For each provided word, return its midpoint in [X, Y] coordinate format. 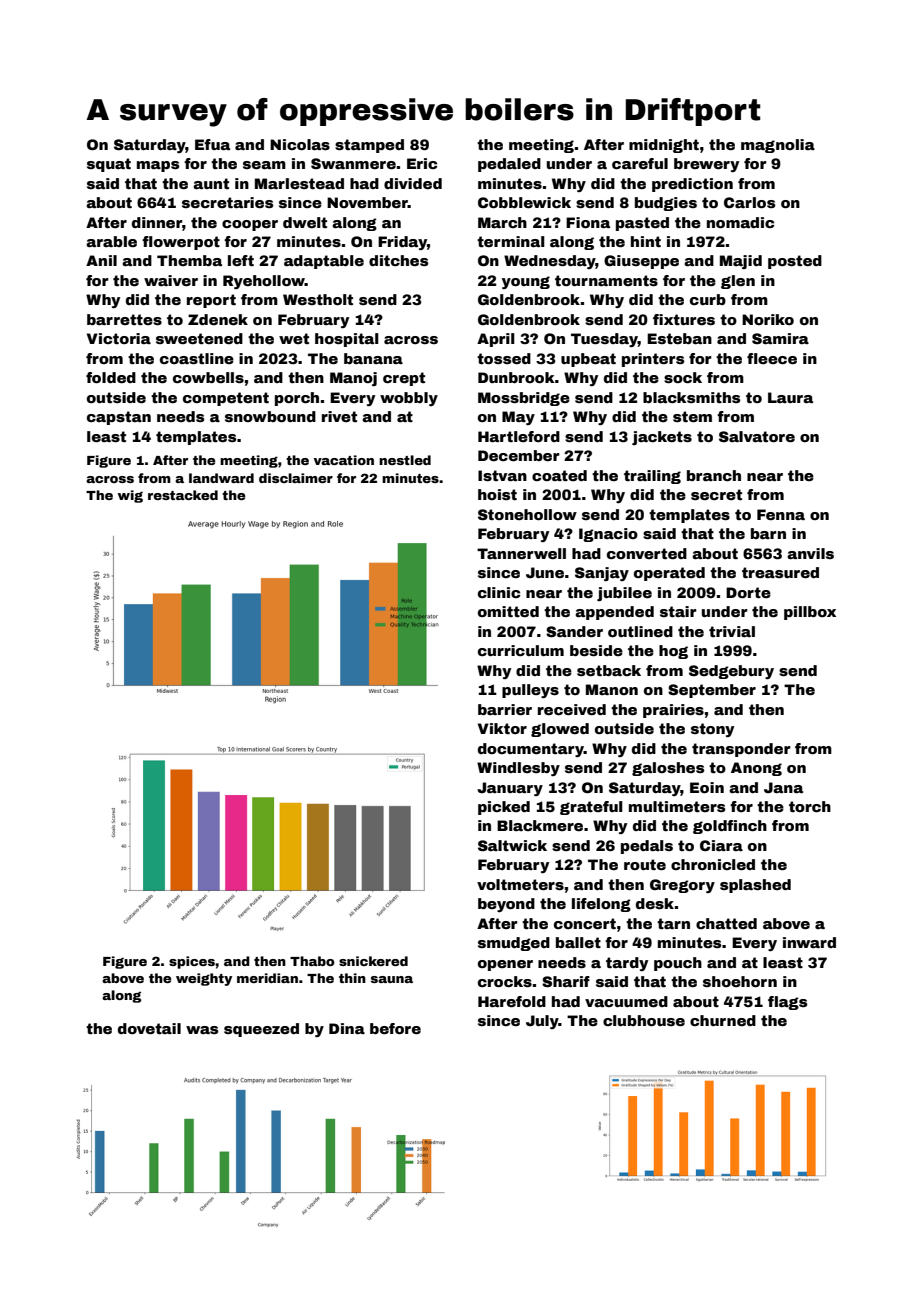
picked [504, 808]
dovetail [149, 1028]
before [395, 1028]
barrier [505, 709]
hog [673, 652]
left [241, 260]
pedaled [509, 165]
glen [738, 282]
